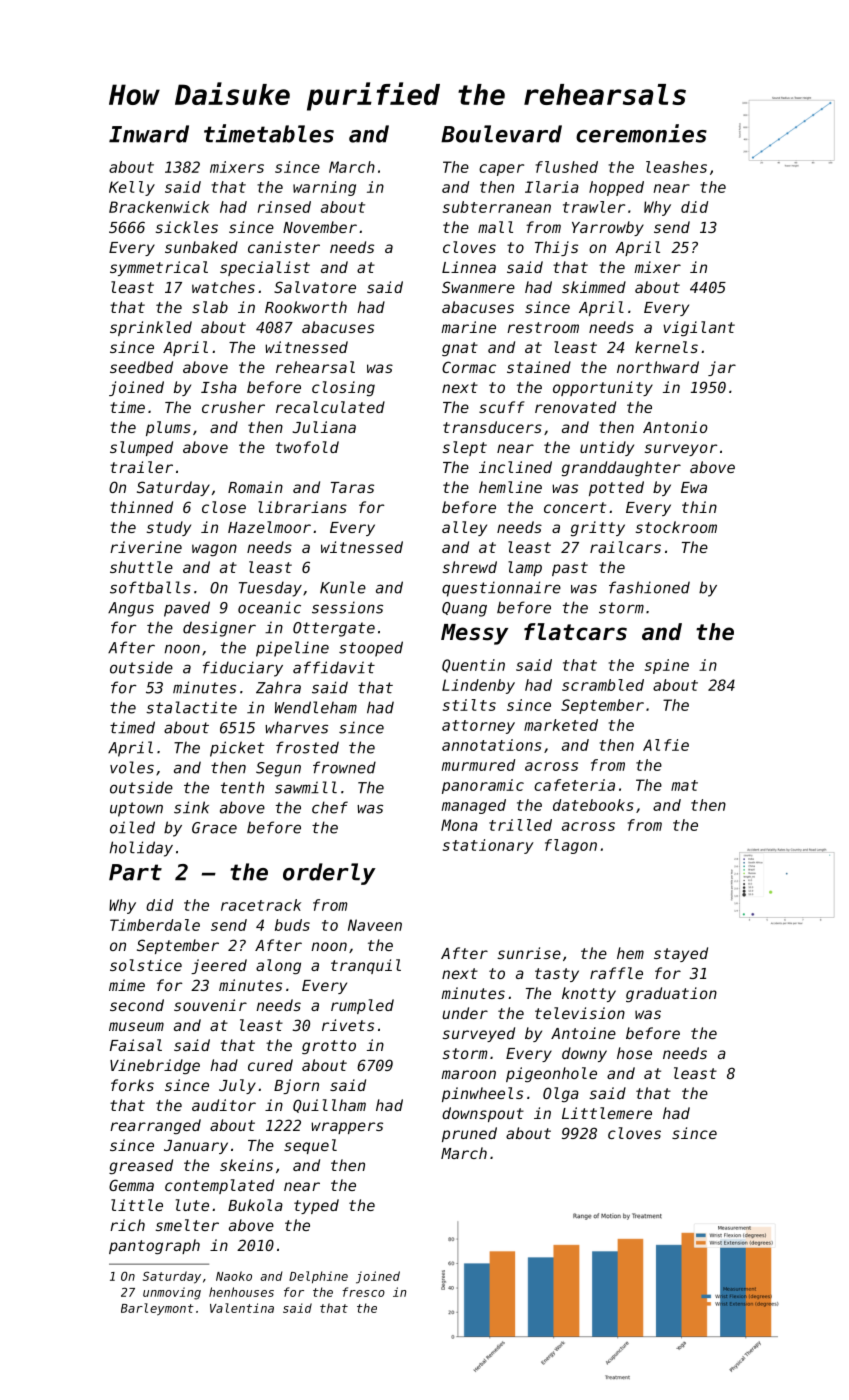 The height and width of the screenshot is (1400, 849). Describe the element at coordinates (362, 1006) in the screenshot. I see `rumpled` at that location.
